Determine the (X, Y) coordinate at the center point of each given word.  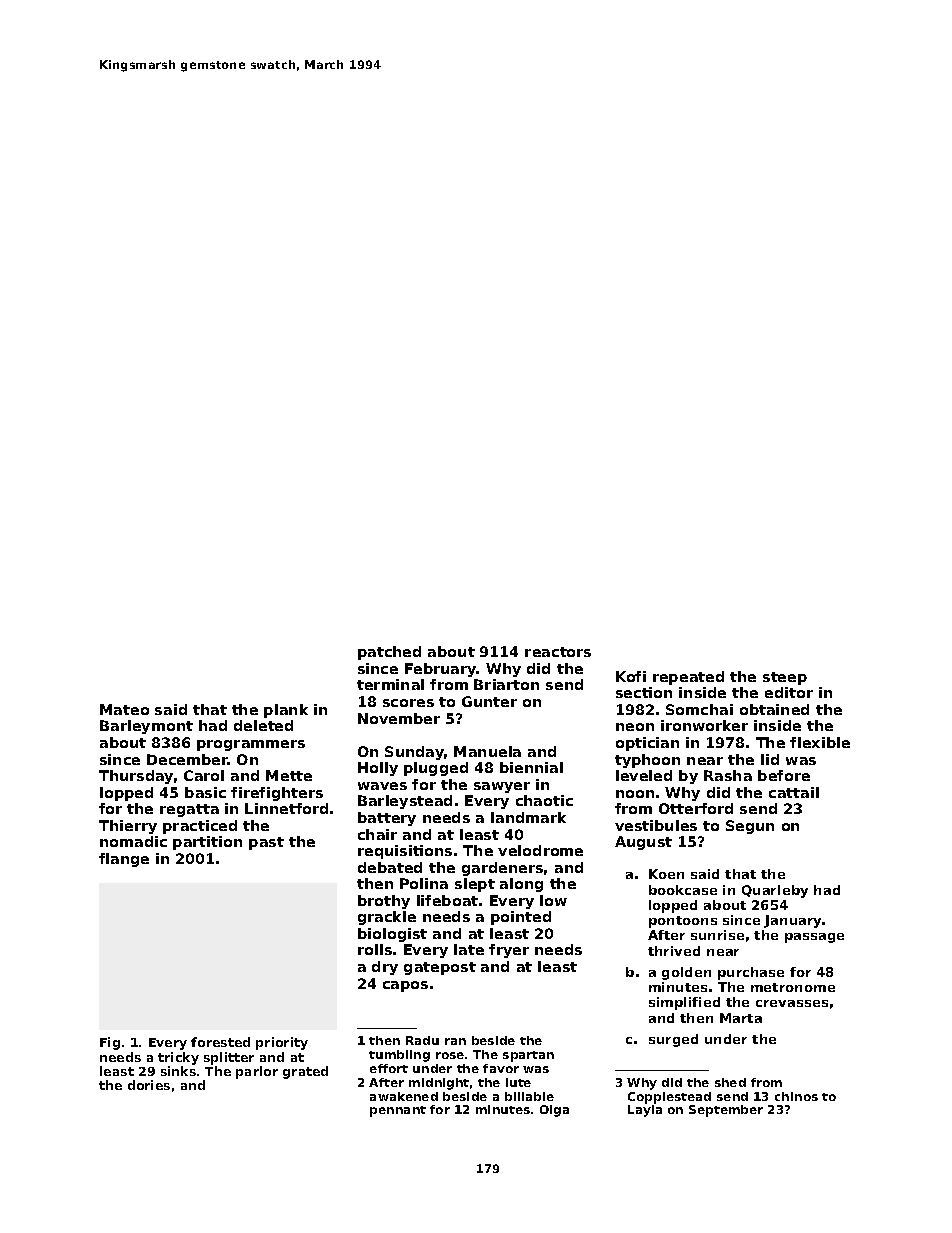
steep (785, 678)
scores (408, 703)
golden (686, 973)
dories (149, 1085)
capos (405, 986)
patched (389, 653)
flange (124, 860)
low (553, 900)
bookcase (683, 890)
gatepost (440, 968)
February (441, 670)
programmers (251, 745)
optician (647, 744)
